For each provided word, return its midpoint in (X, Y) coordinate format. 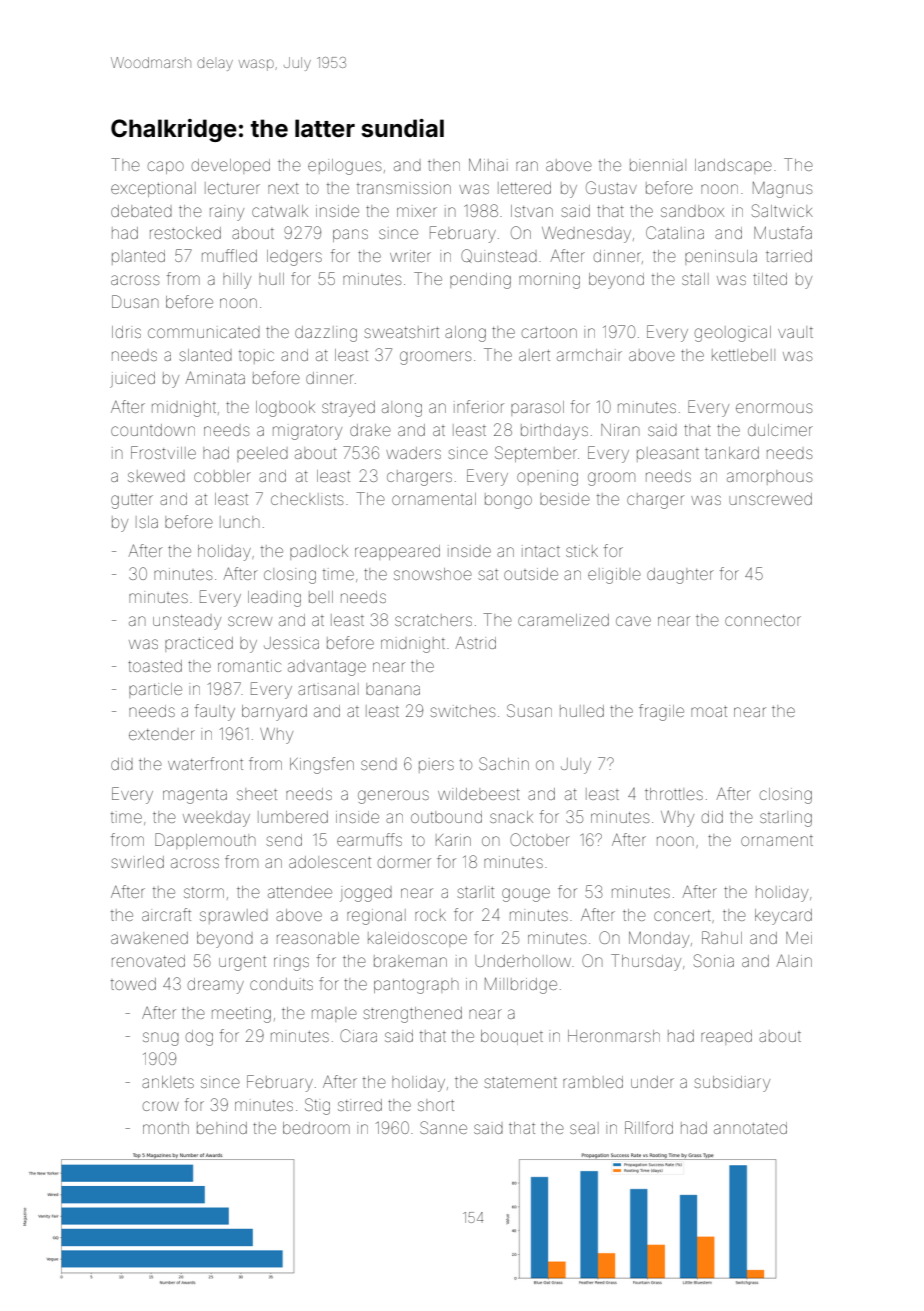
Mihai (488, 164)
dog (199, 1038)
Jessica (291, 643)
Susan (529, 710)
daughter (680, 576)
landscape (733, 166)
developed (231, 166)
